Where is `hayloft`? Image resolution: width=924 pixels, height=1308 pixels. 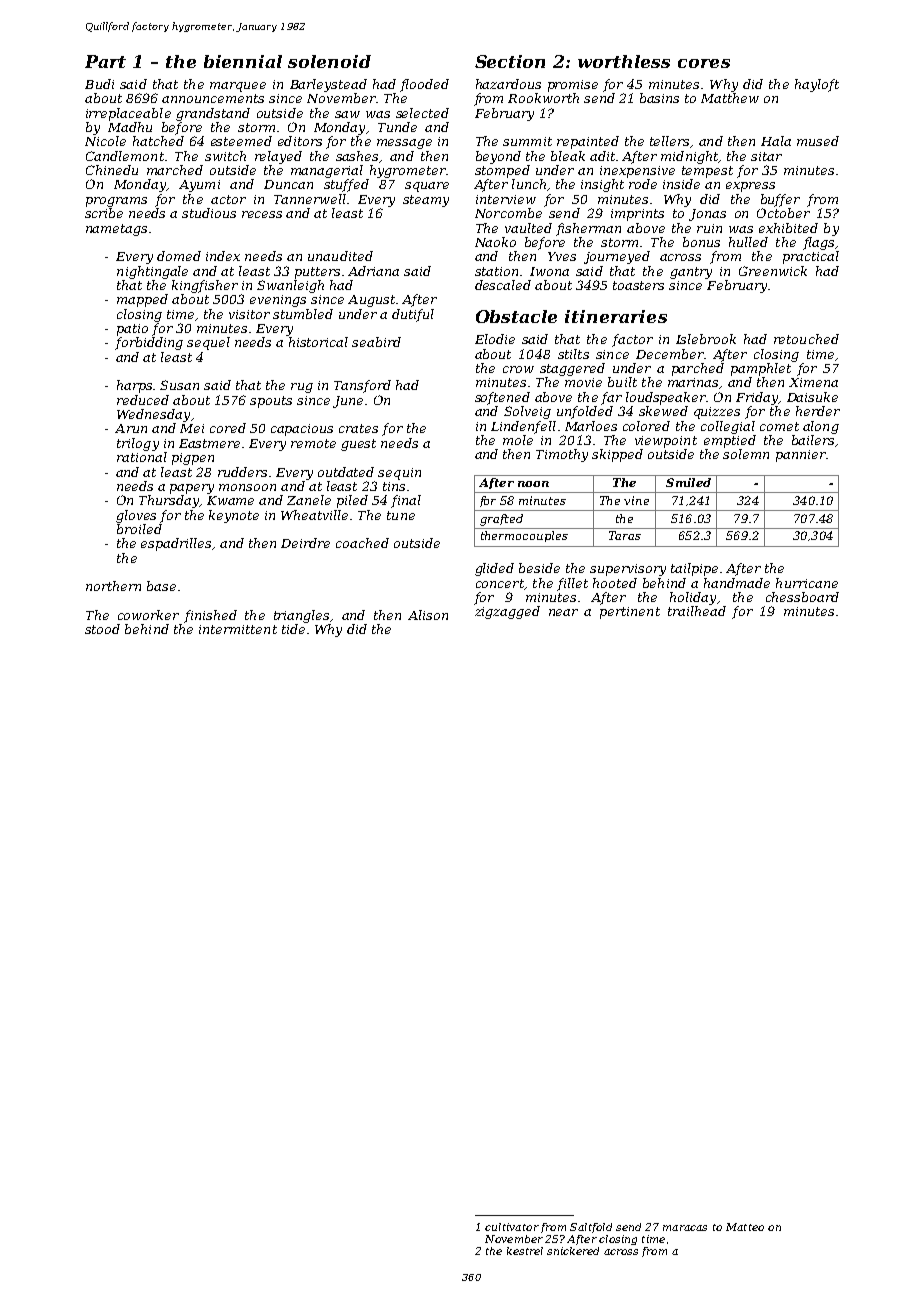
hayloft is located at coordinates (817, 85).
